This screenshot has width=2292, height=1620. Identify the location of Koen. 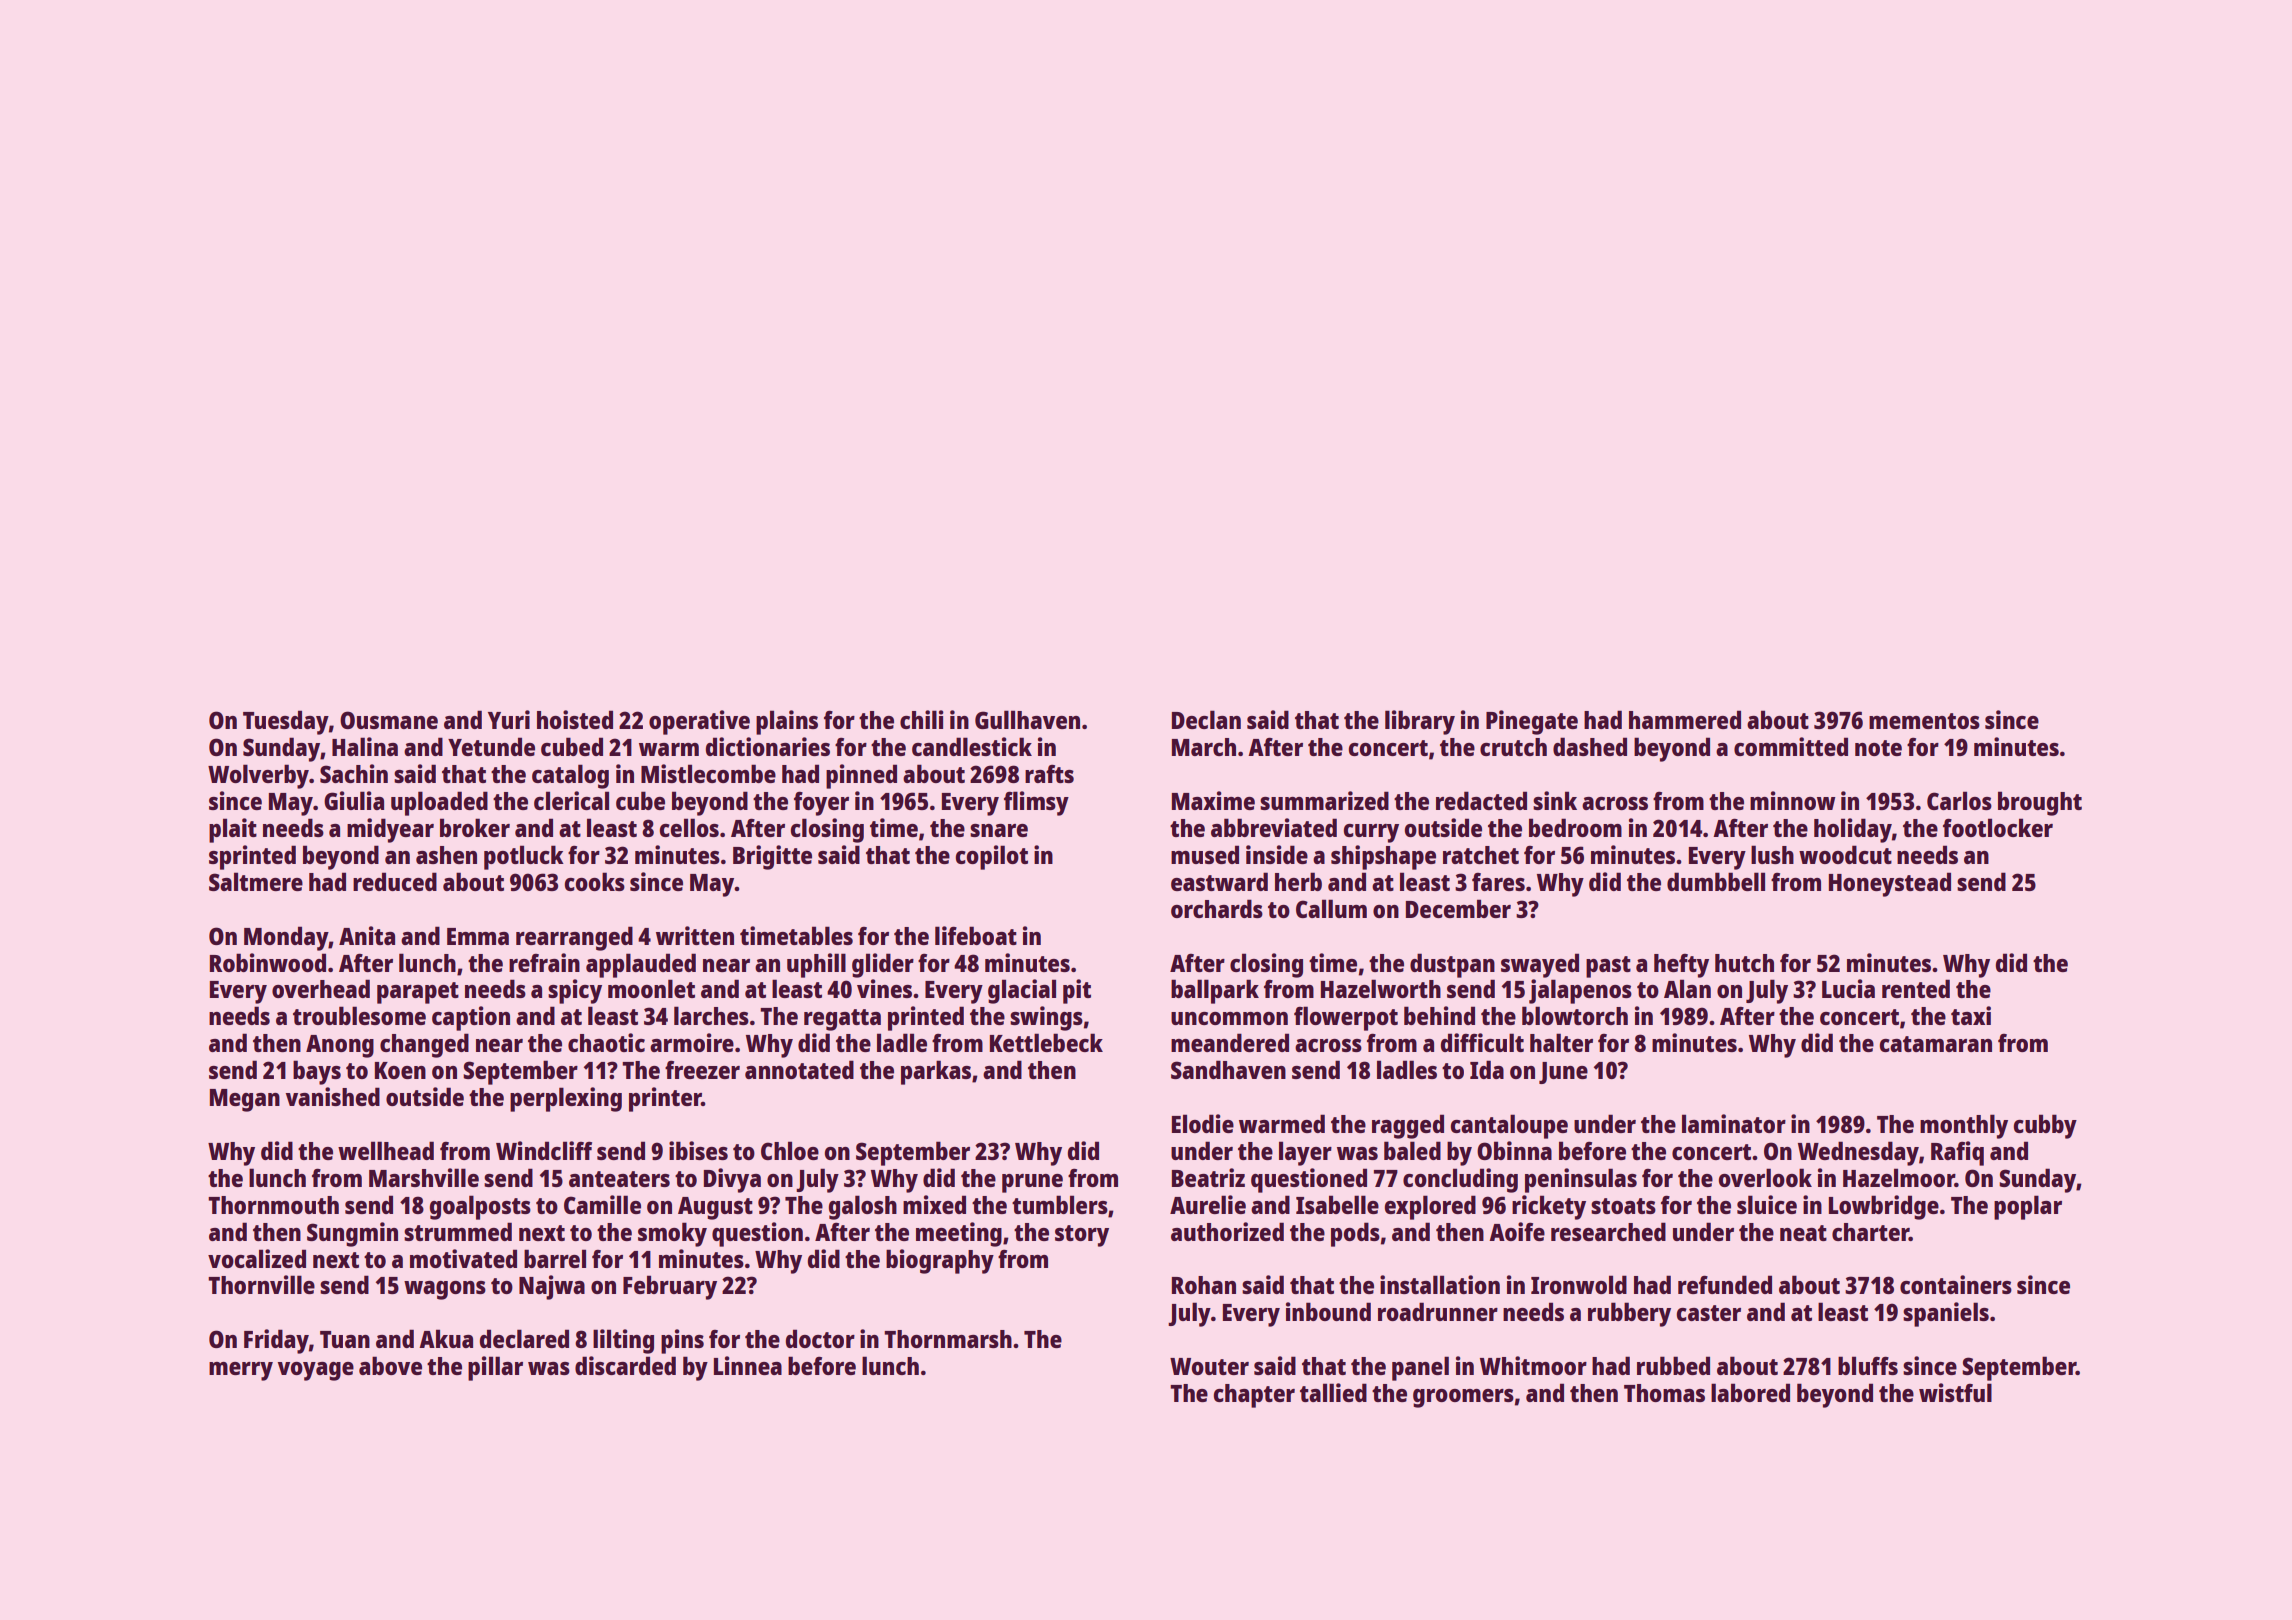
(400, 1070).
